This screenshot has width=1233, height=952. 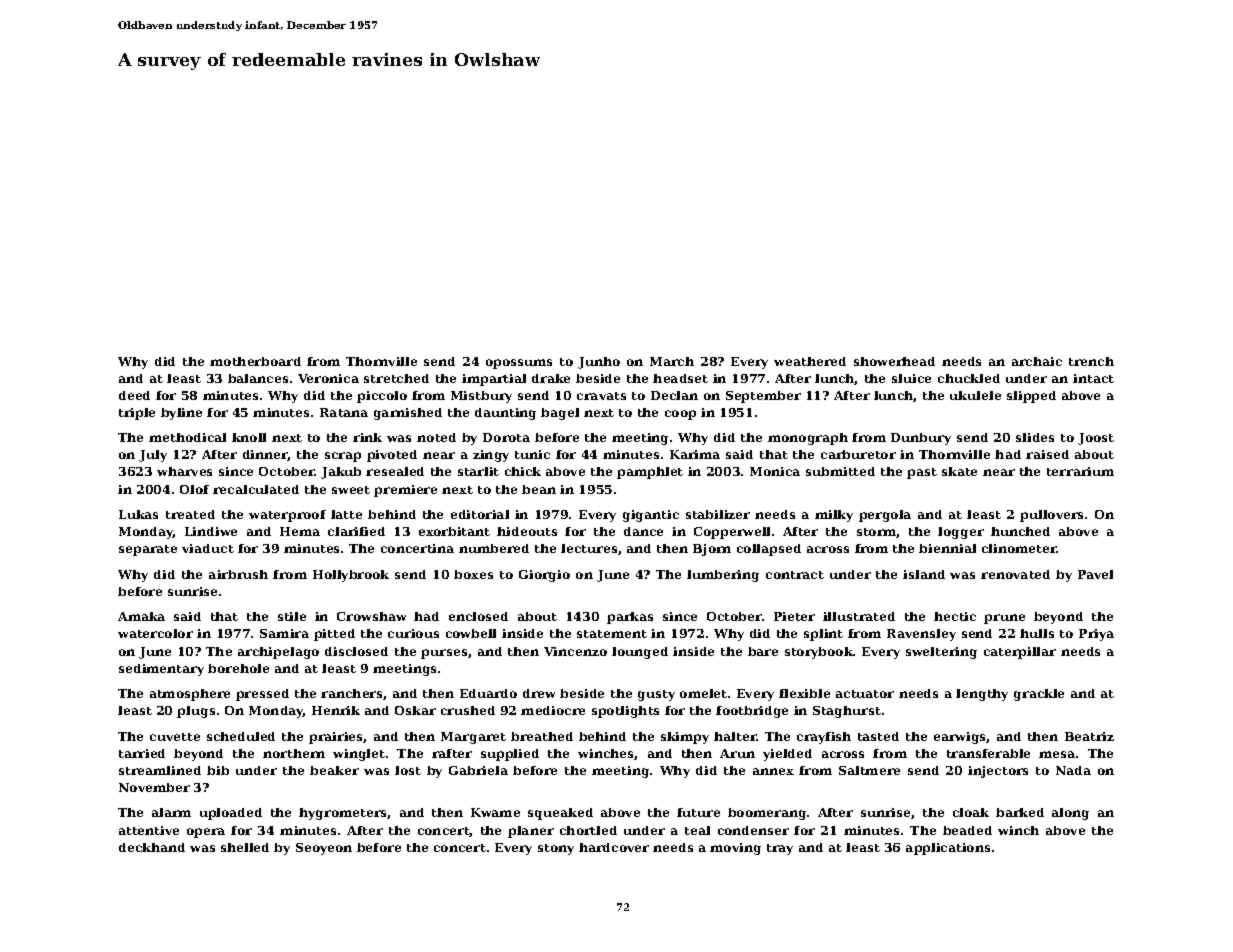 I want to click on Nada, so click(x=1073, y=770).
